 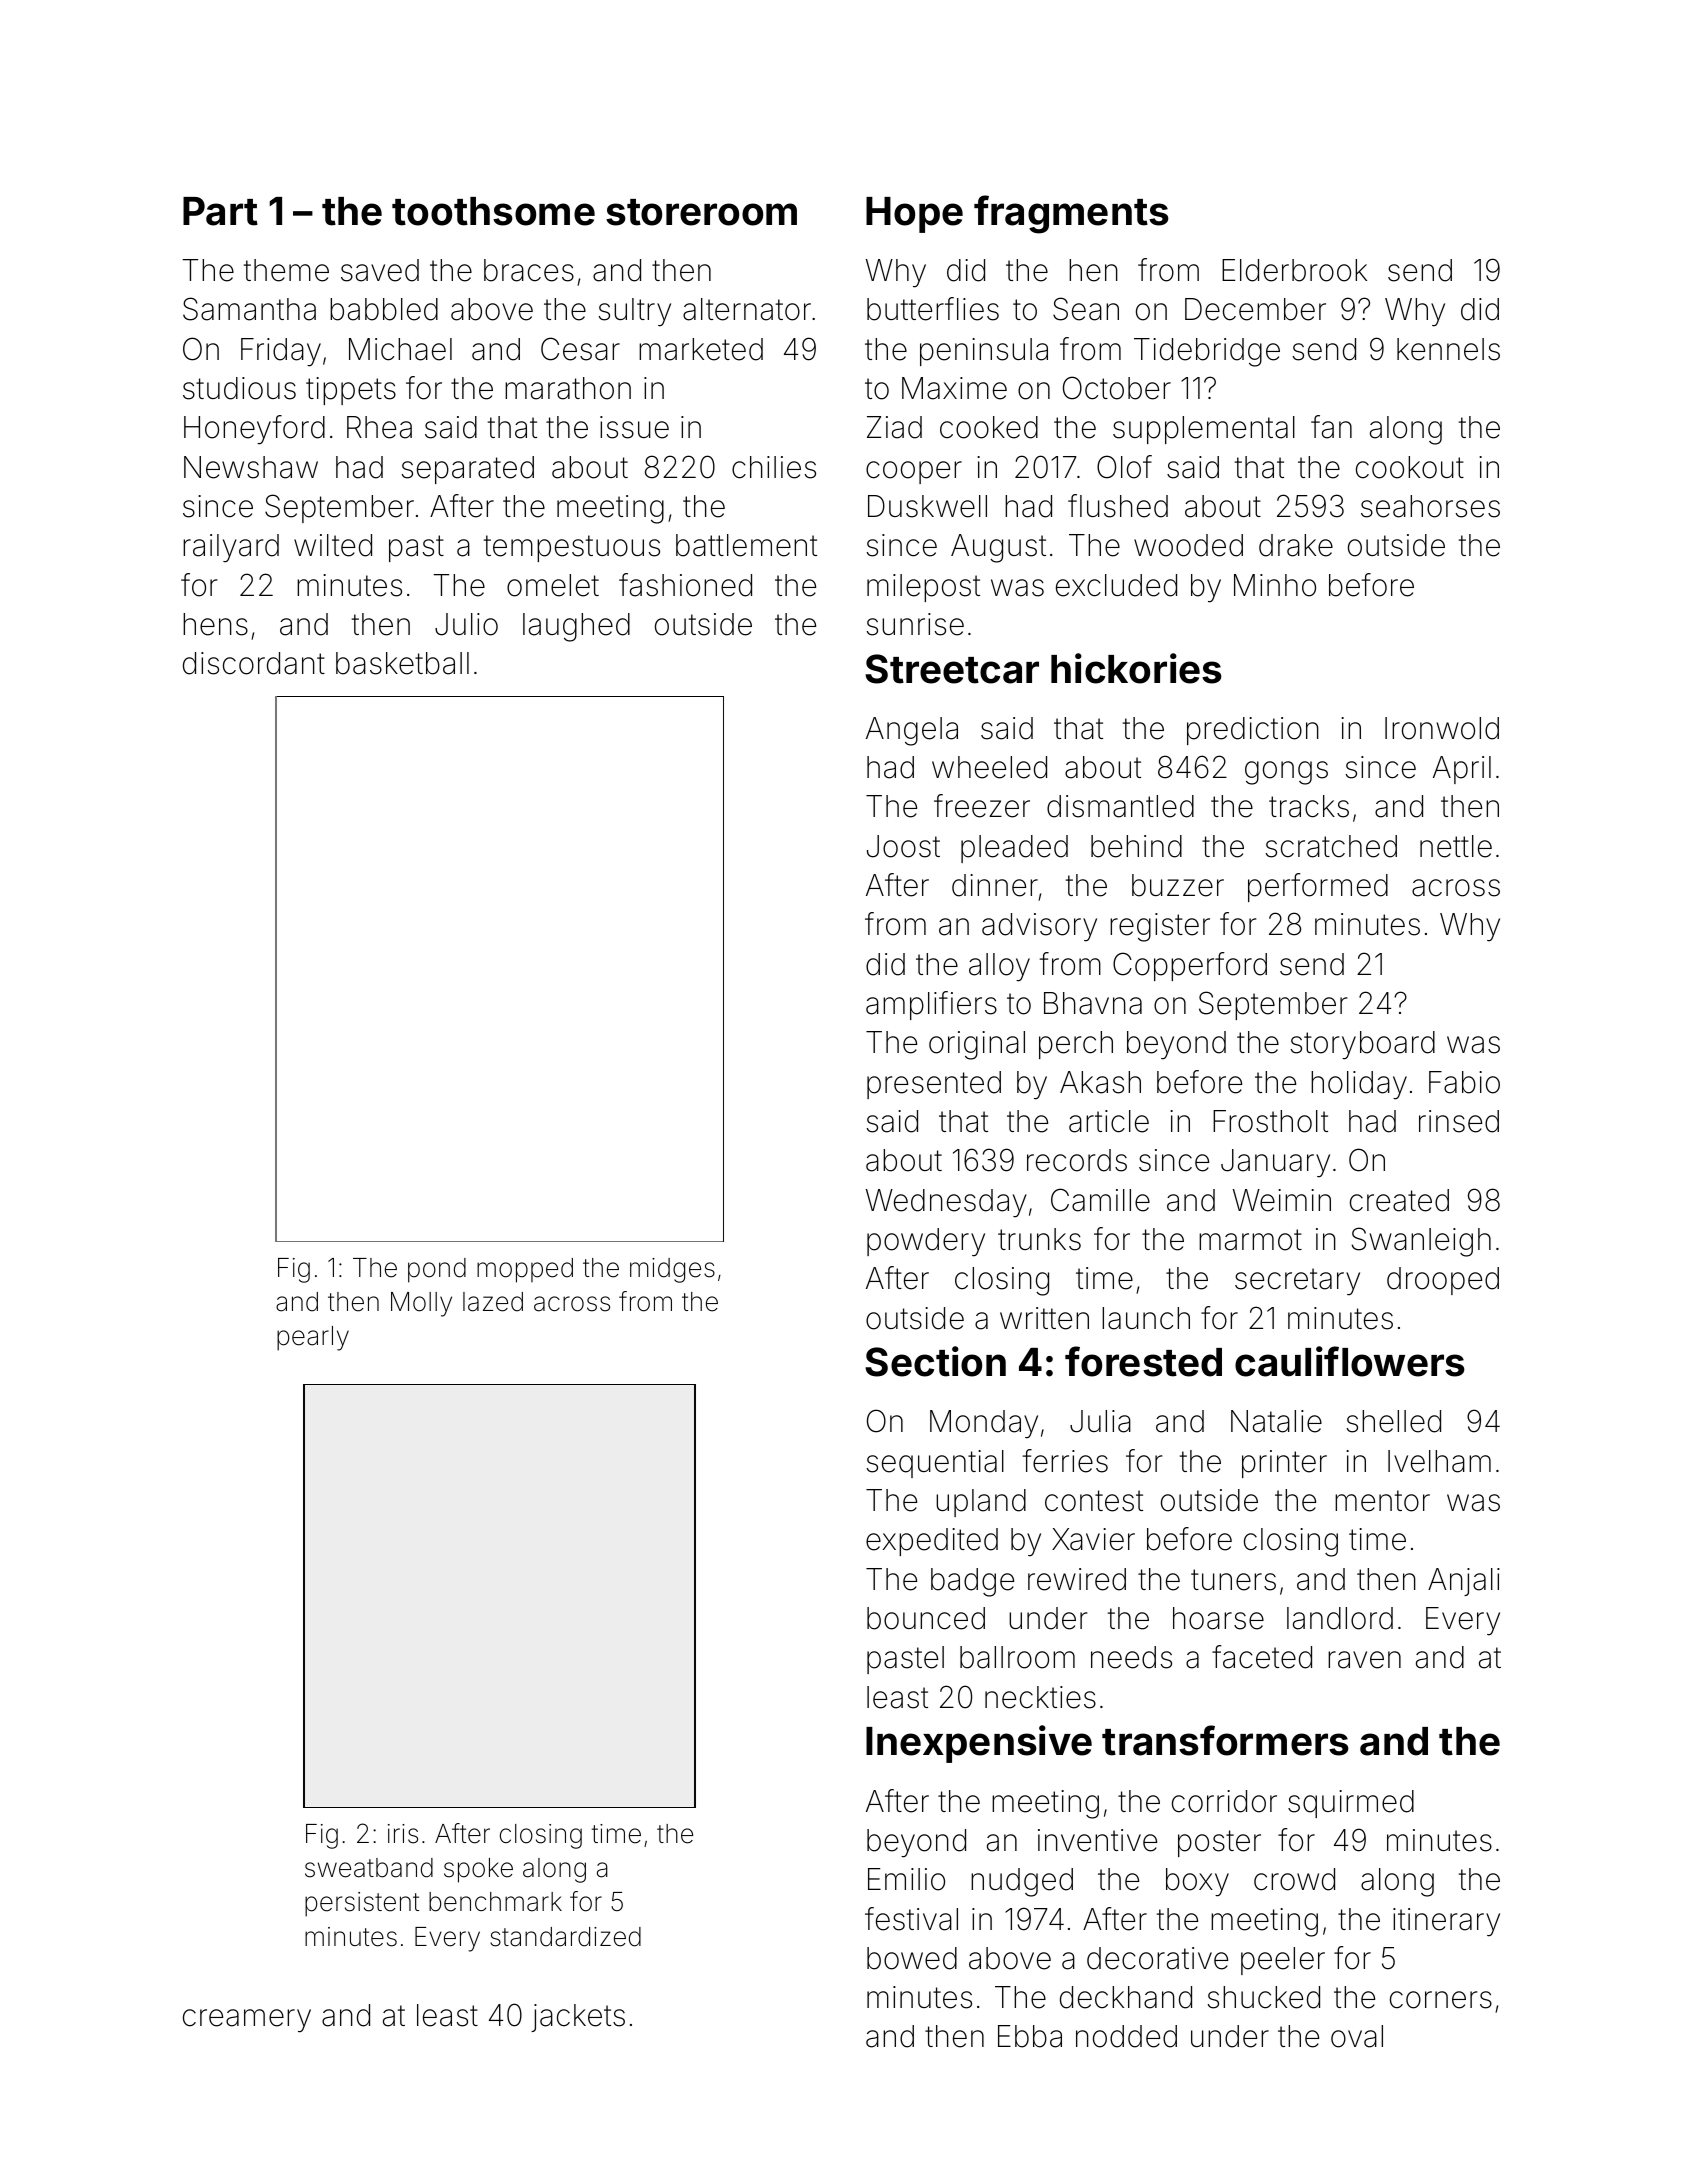 What do you see at coordinates (247, 2021) in the screenshot?
I see `creamery` at bounding box center [247, 2021].
